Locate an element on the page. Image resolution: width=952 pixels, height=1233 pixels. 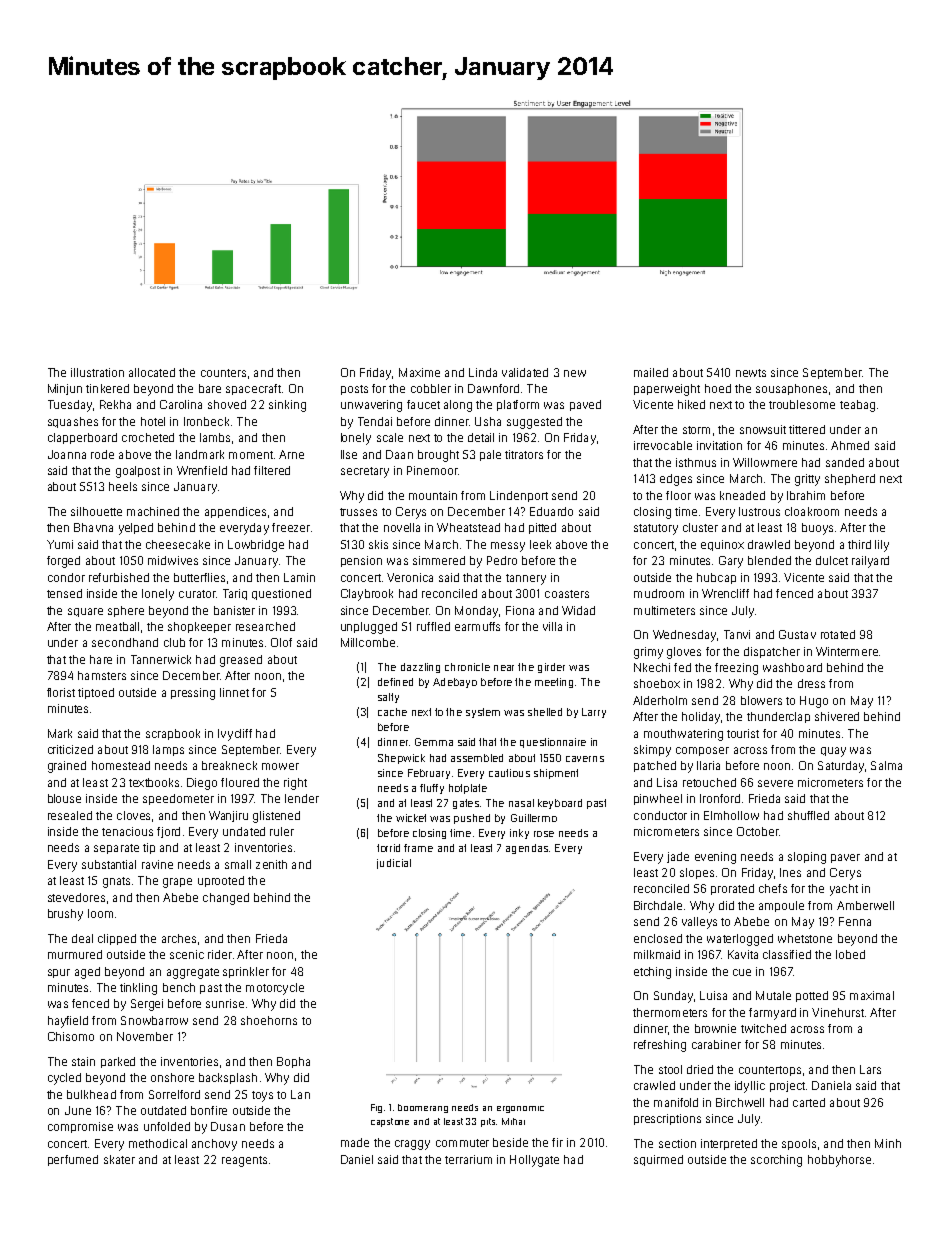
ravine is located at coordinates (157, 864).
